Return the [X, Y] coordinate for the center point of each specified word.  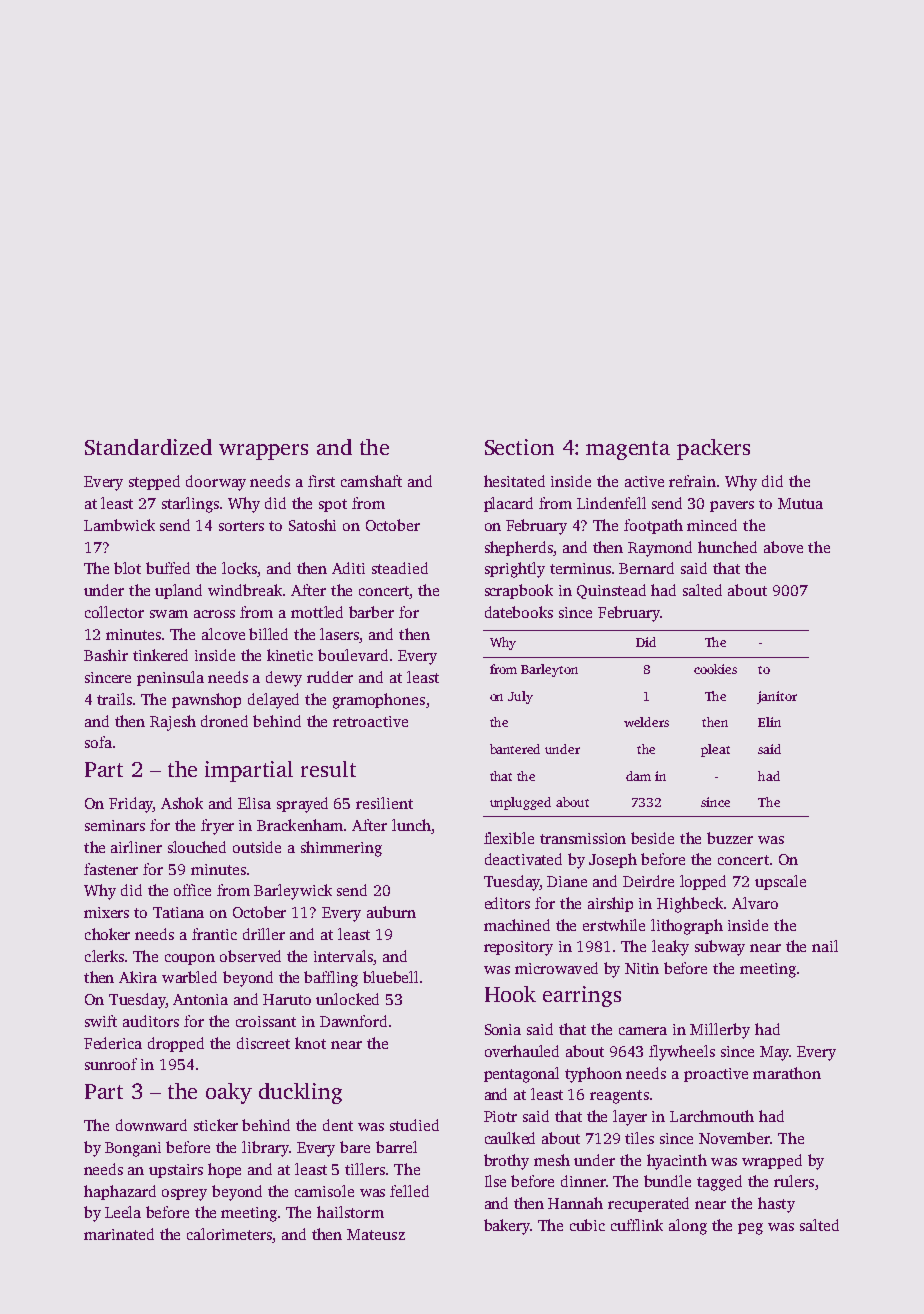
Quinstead [611, 591]
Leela [123, 1212]
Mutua [800, 503]
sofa [98, 742]
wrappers [263, 452]
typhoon [593, 1075]
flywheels [682, 1053]
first [321, 481]
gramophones [379, 701]
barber [371, 612]
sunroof [111, 1064]
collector [114, 612]
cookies [715, 669]
